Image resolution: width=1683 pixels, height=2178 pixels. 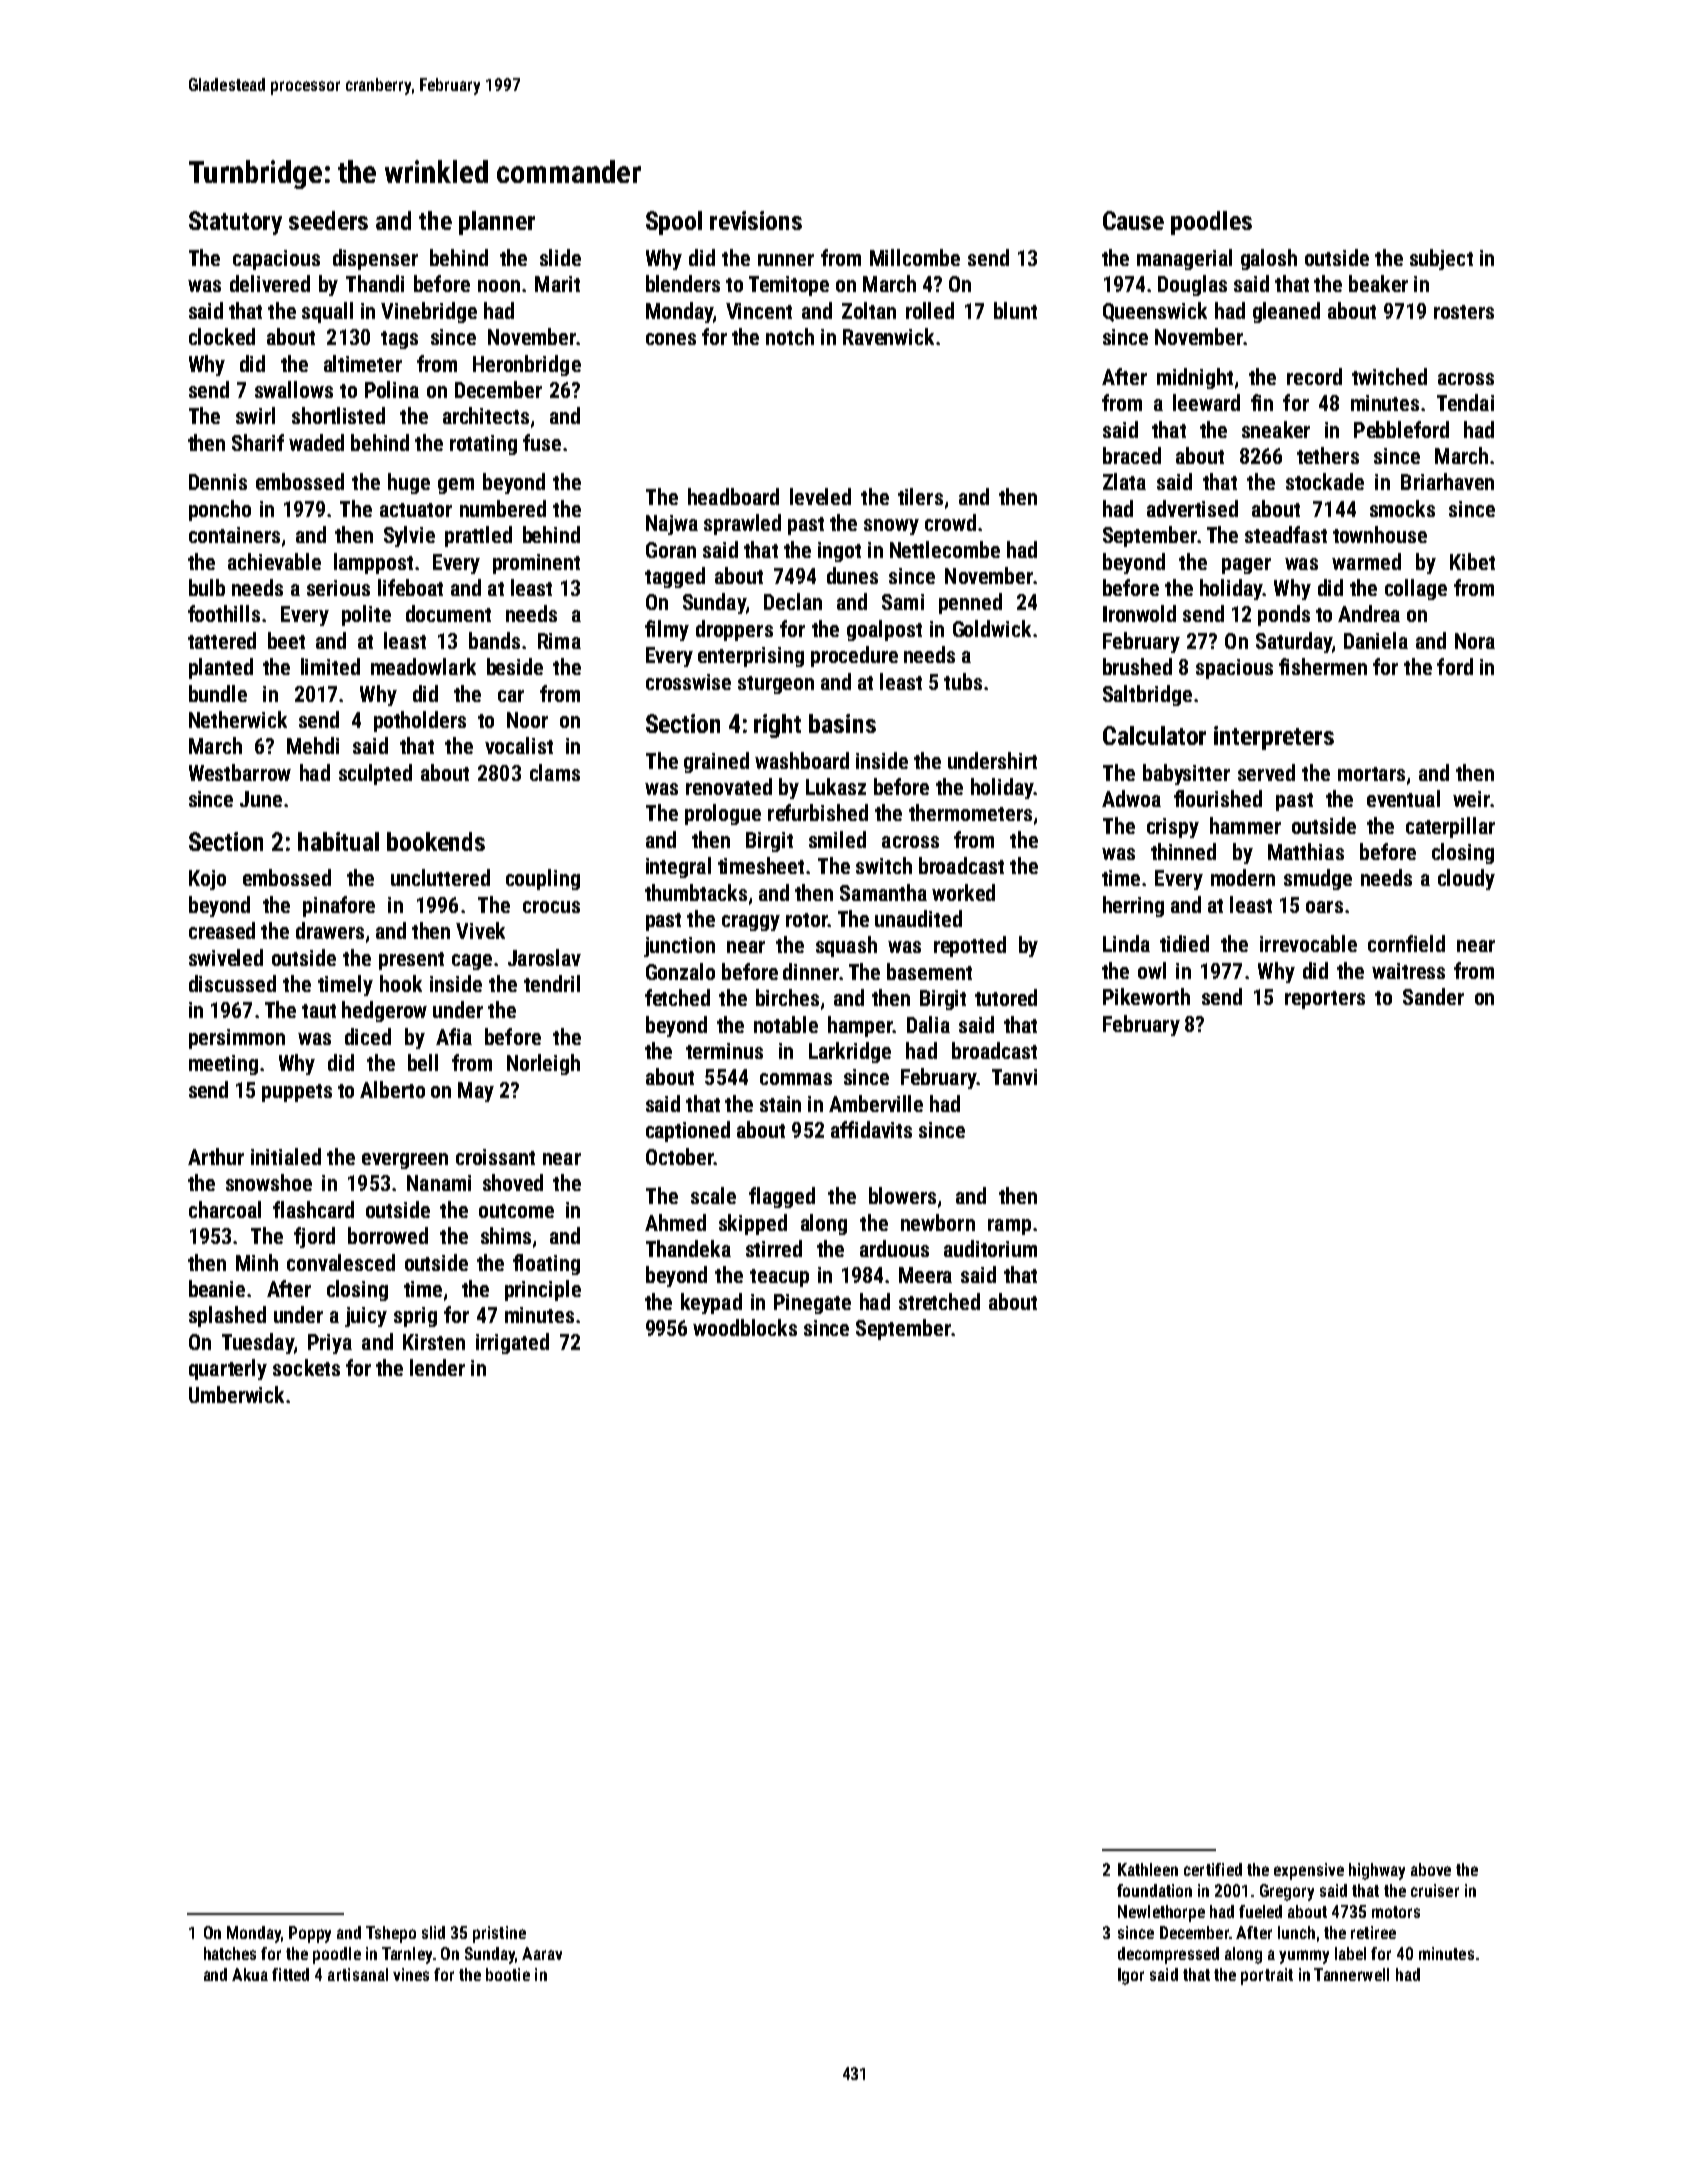 What do you see at coordinates (330, 666) in the screenshot?
I see `limited` at bounding box center [330, 666].
